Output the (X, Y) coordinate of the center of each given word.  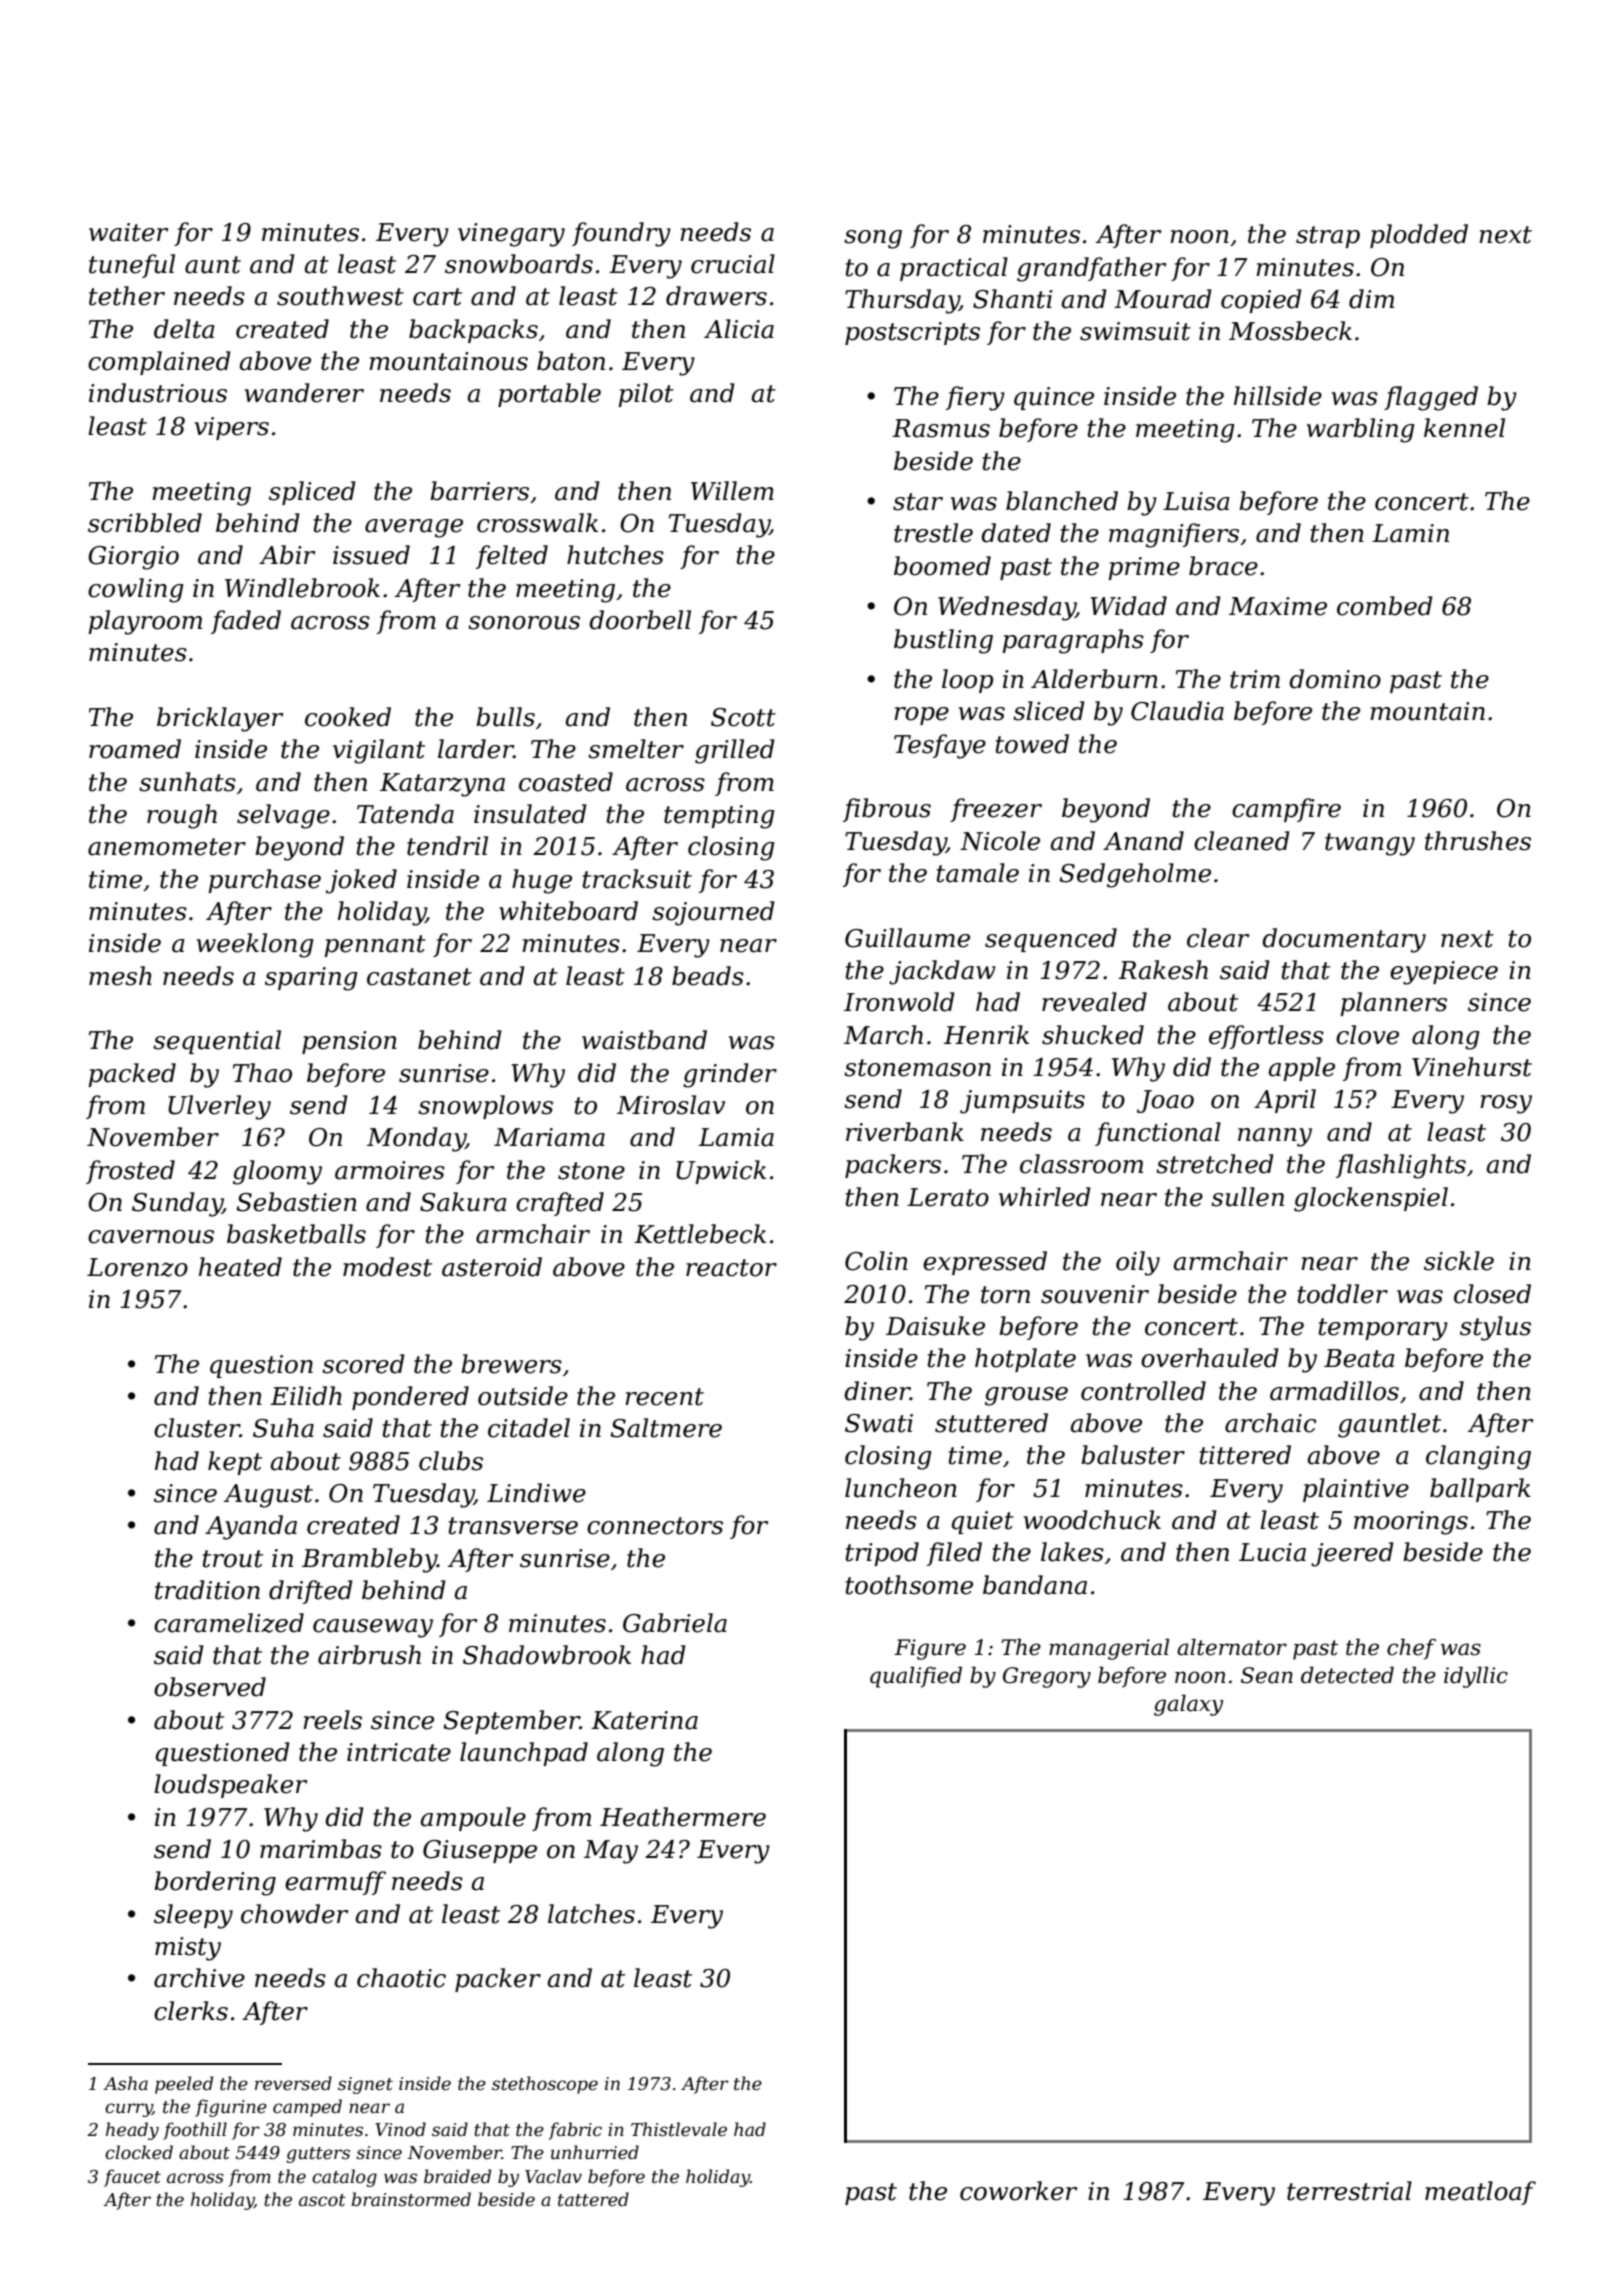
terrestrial (1349, 2191)
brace (1223, 566)
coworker (1018, 2191)
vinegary (511, 235)
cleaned (1242, 841)
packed (132, 1075)
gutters (318, 2155)
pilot (646, 395)
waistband (644, 1040)
